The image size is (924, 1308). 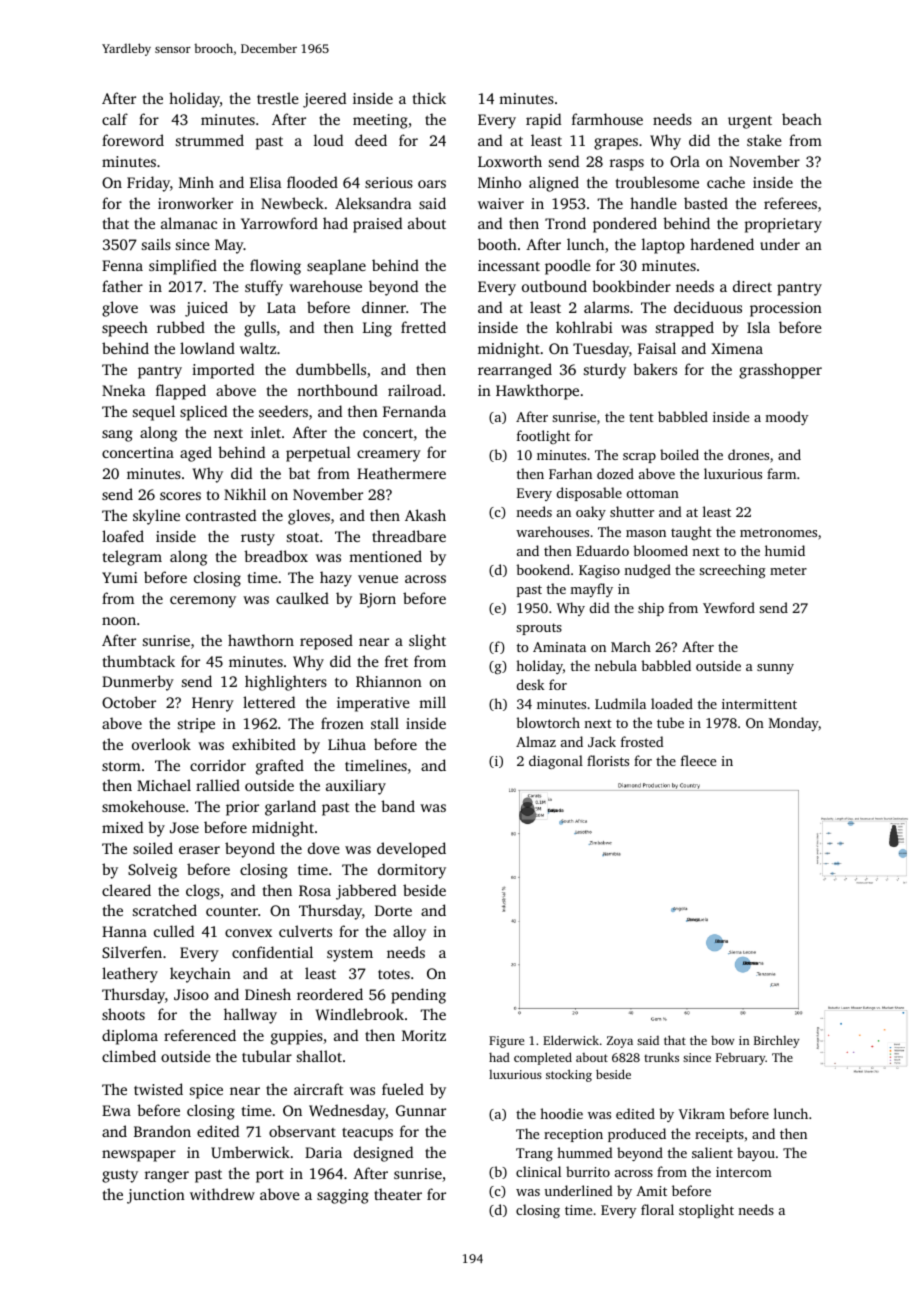 What do you see at coordinates (120, 1176) in the document?
I see `gusty` at bounding box center [120, 1176].
